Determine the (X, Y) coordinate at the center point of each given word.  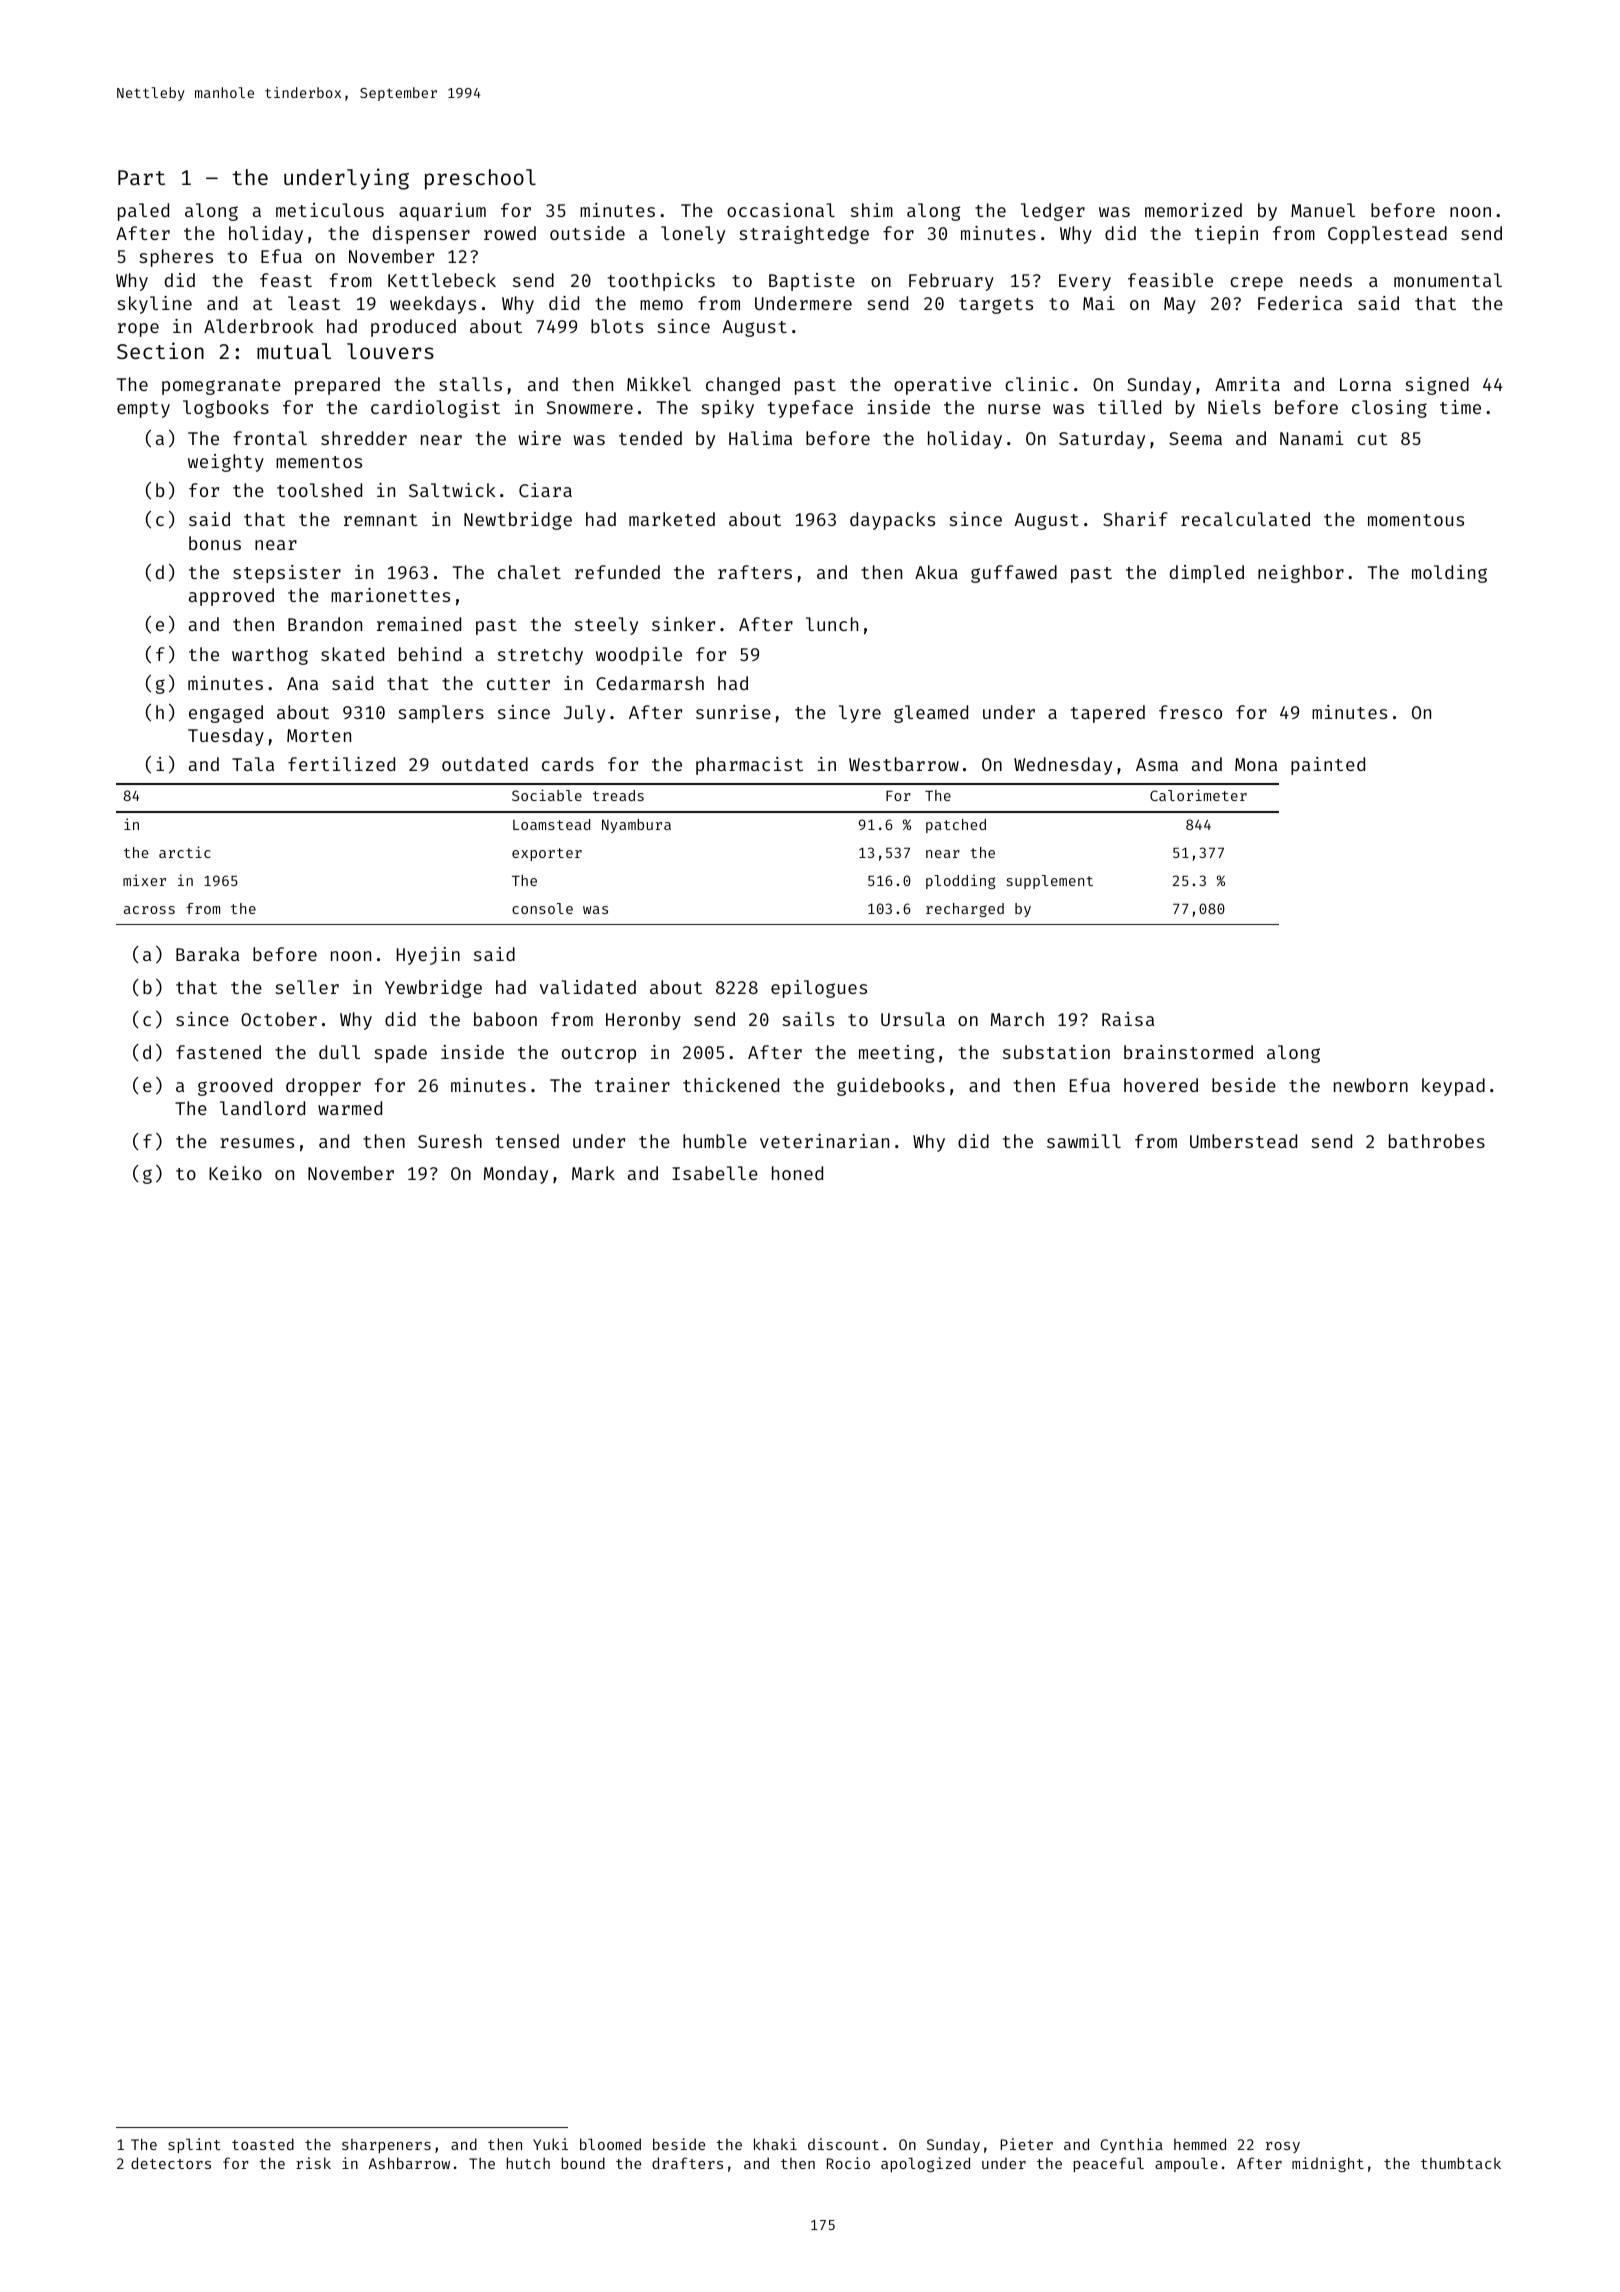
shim (872, 210)
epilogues (819, 989)
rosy (1283, 2147)
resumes (257, 1143)
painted (1328, 766)
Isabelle (715, 1173)
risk (313, 2163)
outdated (485, 764)
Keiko (235, 1173)
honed (797, 1173)
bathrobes (1437, 1141)
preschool (480, 179)
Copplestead (1387, 235)
